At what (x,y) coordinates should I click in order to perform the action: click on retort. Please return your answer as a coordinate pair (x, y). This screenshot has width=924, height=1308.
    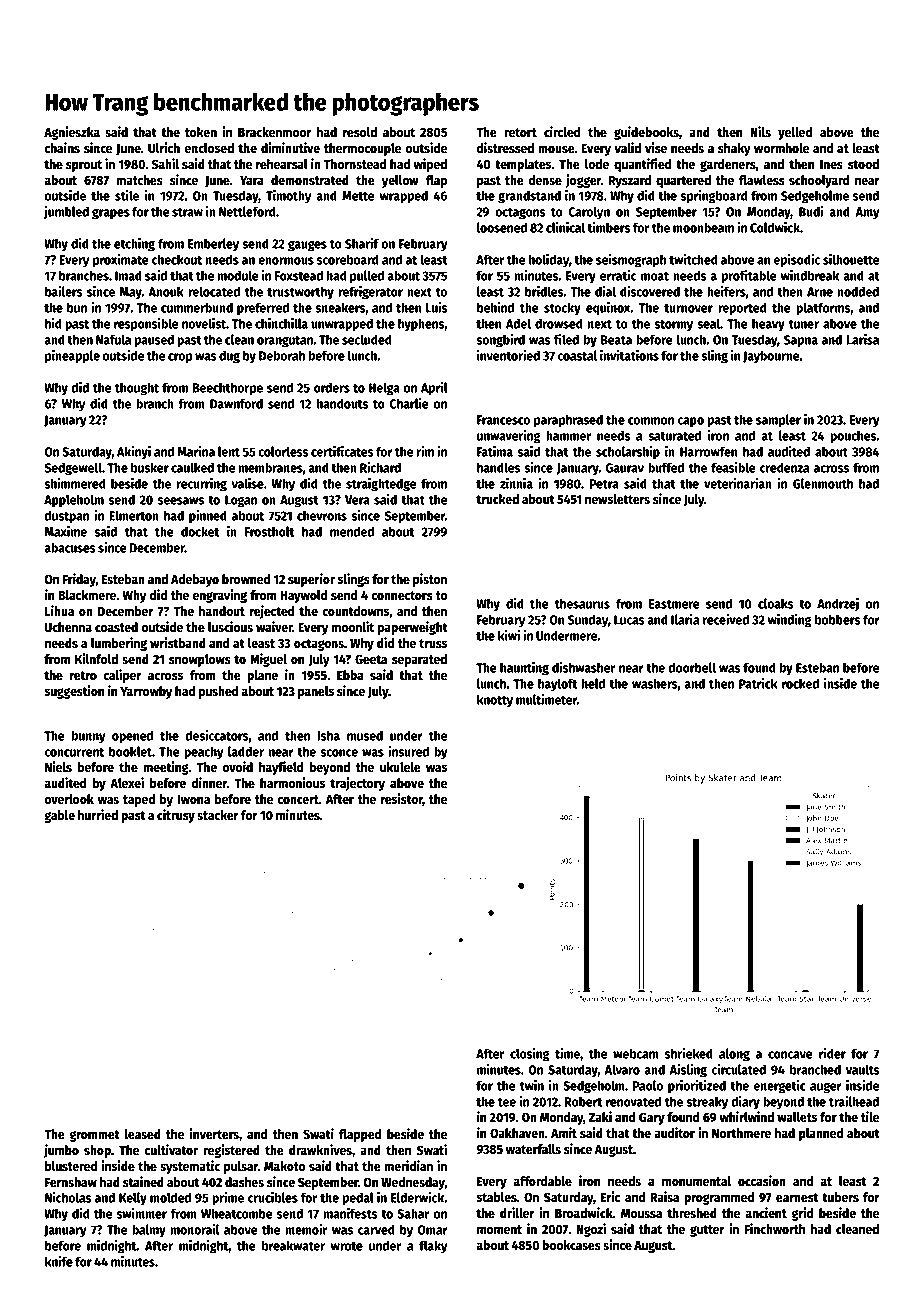
    Looking at the image, I should click on (520, 132).
